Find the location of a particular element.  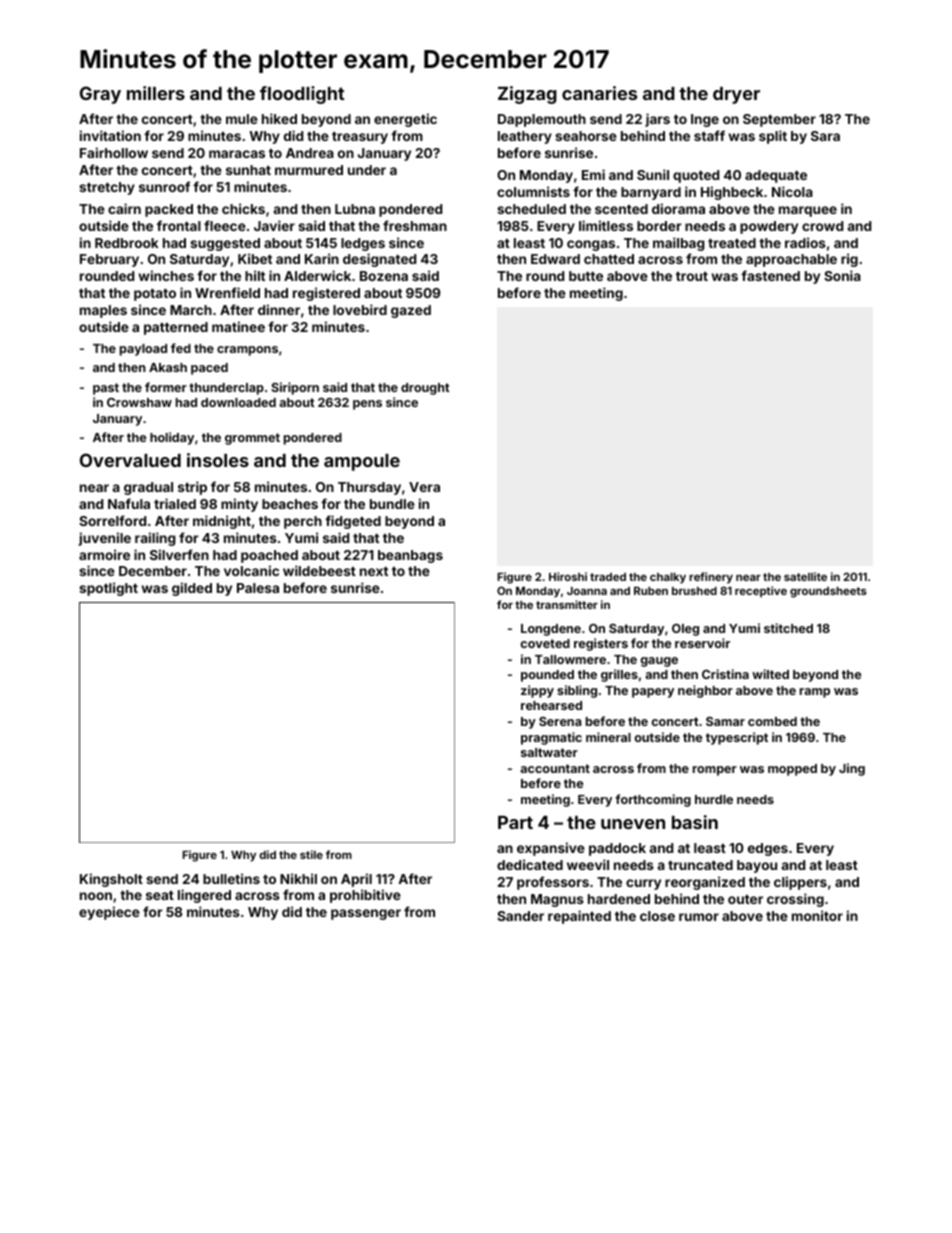

wilted is located at coordinates (770, 674).
